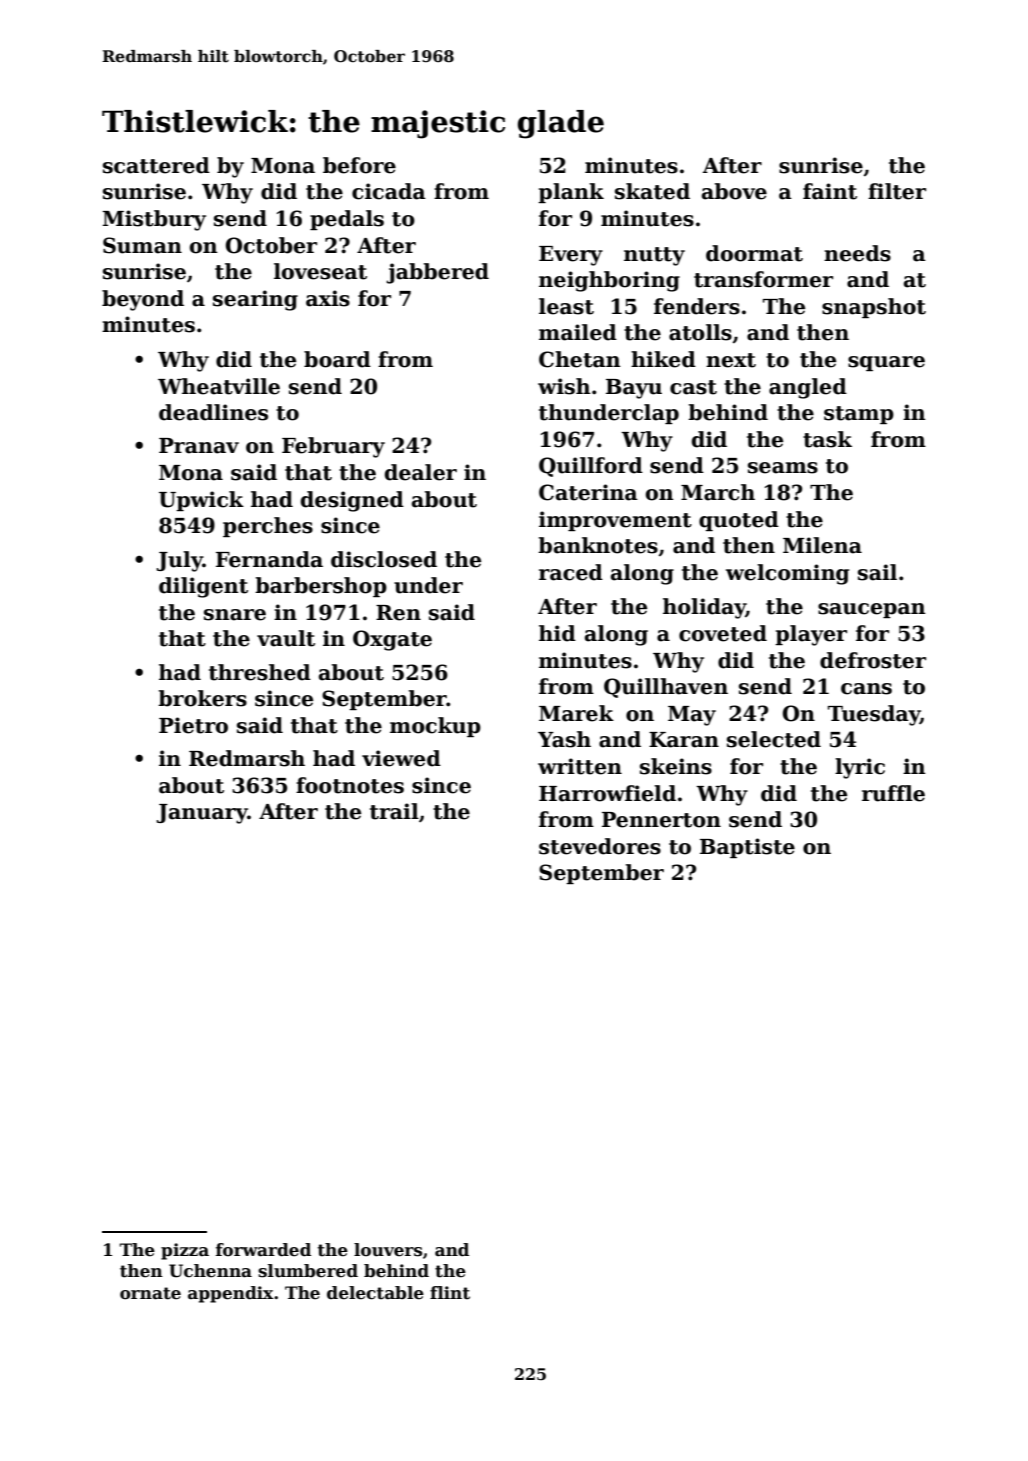  I want to click on January, so click(202, 814).
